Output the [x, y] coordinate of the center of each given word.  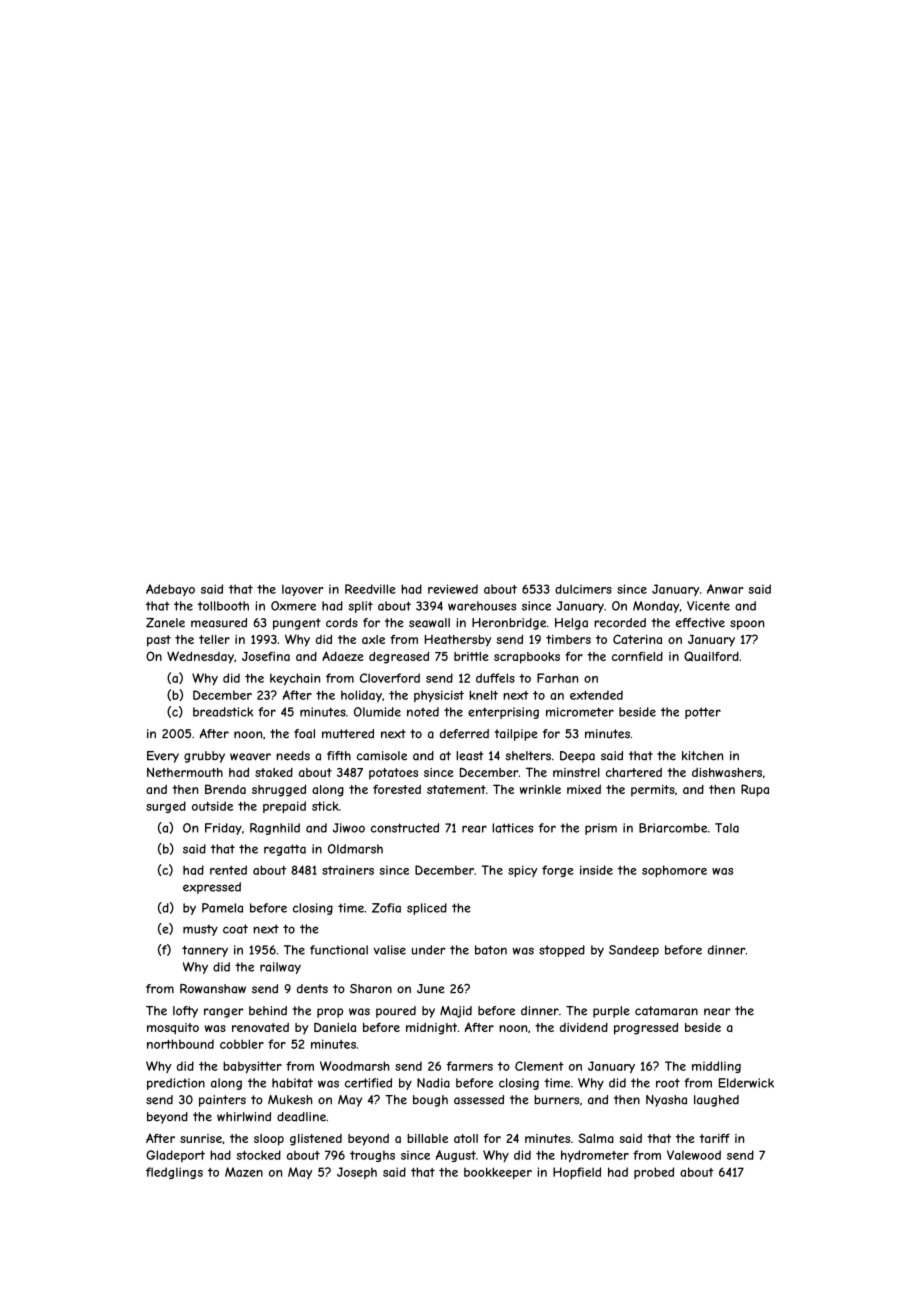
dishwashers [727, 772]
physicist [439, 696]
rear [474, 829]
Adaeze [343, 656]
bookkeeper [498, 1173]
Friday [223, 829]
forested [397, 789]
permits [653, 791]
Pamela [222, 908]
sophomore [674, 871]
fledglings [174, 1173]
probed [654, 1173]
